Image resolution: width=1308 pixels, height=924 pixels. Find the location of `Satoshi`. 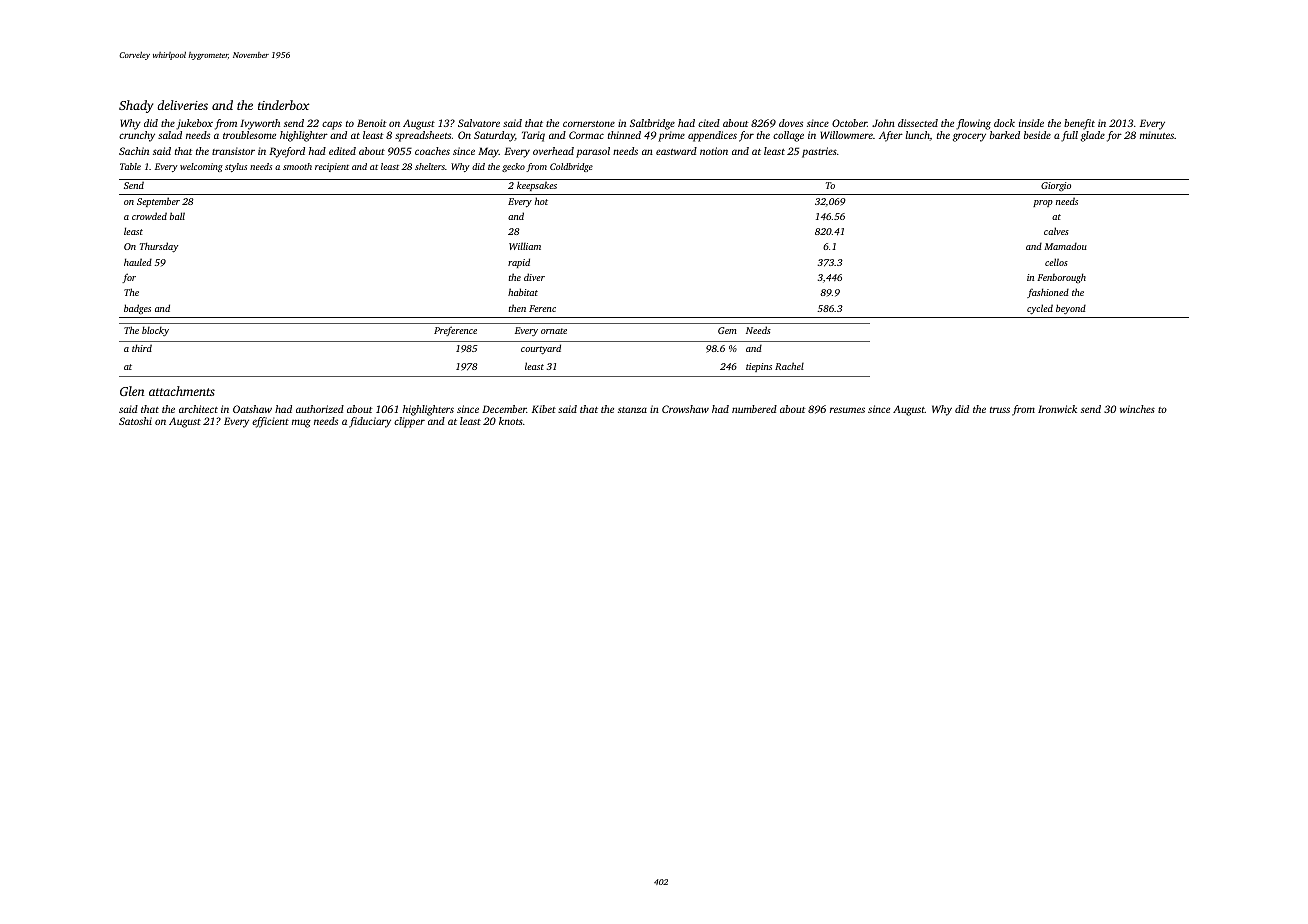

Satoshi is located at coordinates (135, 421).
